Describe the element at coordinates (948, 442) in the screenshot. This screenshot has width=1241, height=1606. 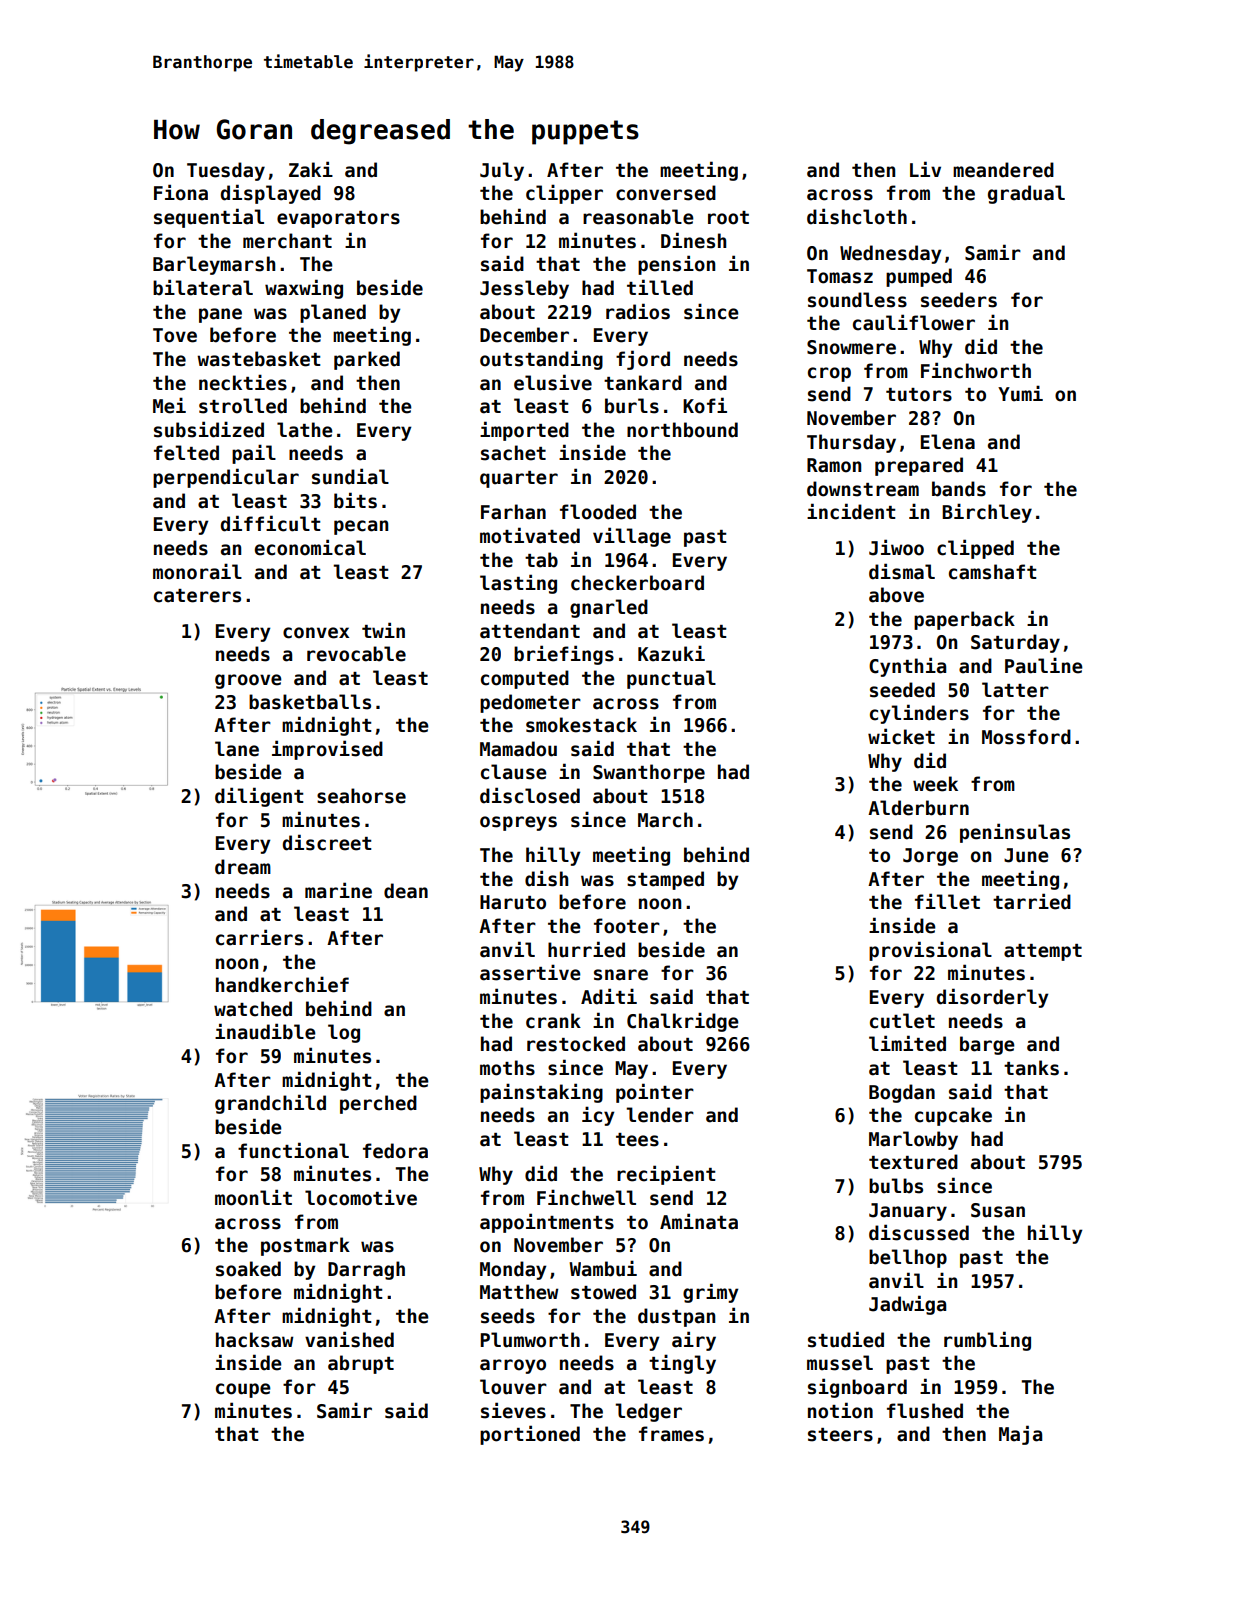
I see `Elena` at that location.
